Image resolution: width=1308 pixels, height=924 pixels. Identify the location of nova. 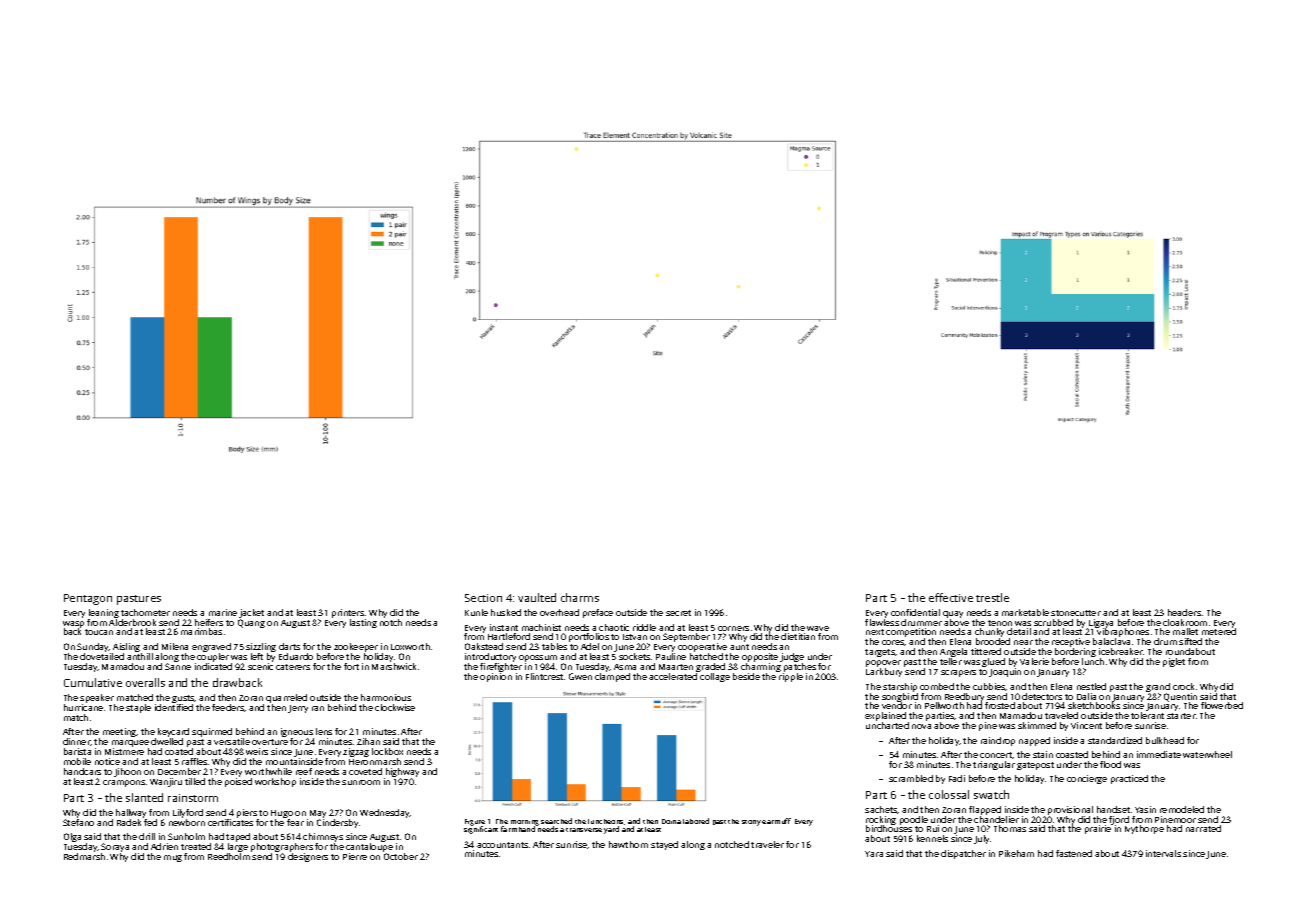
(921, 726).
